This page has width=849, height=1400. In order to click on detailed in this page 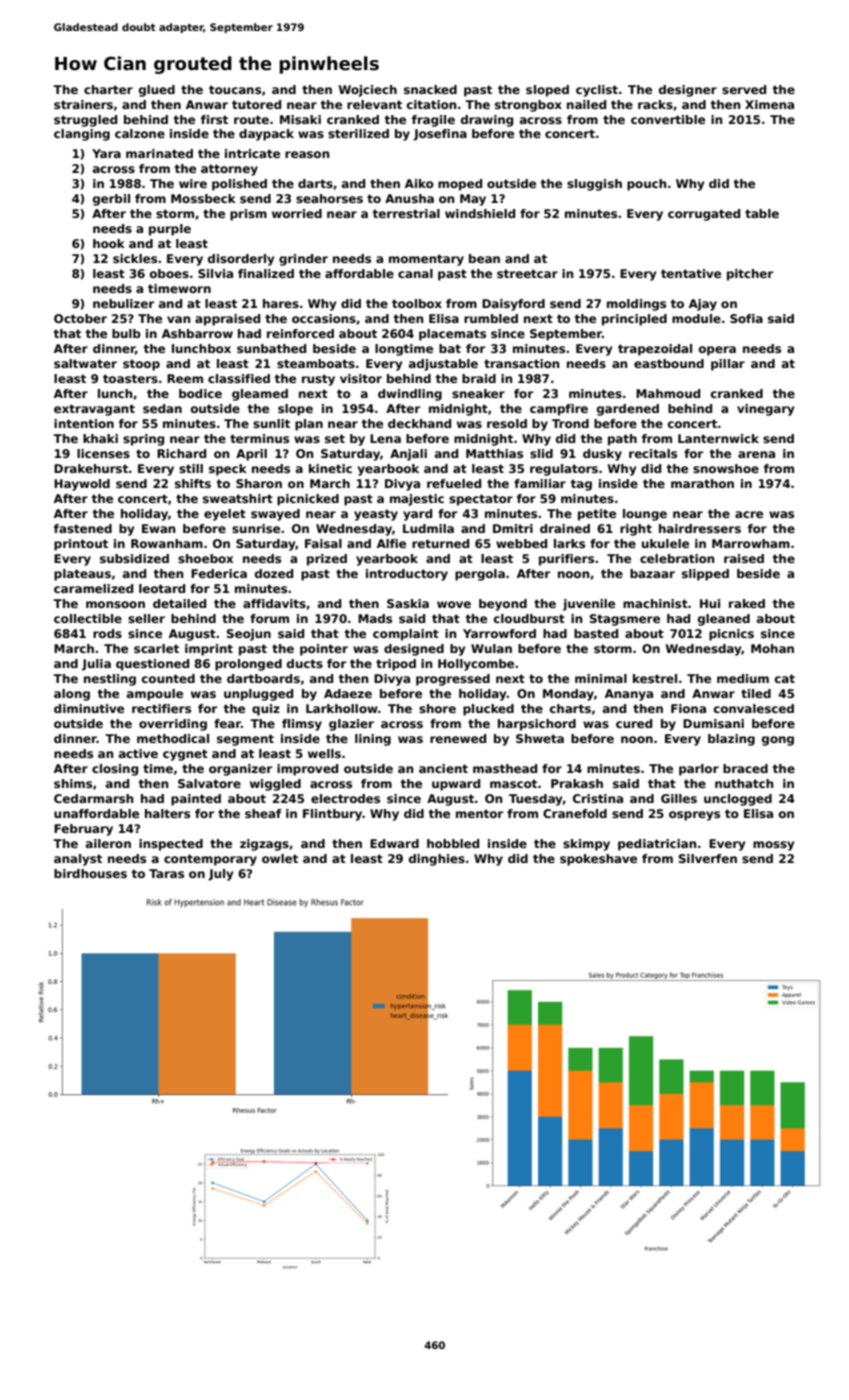, I will do `click(179, 603)`.
